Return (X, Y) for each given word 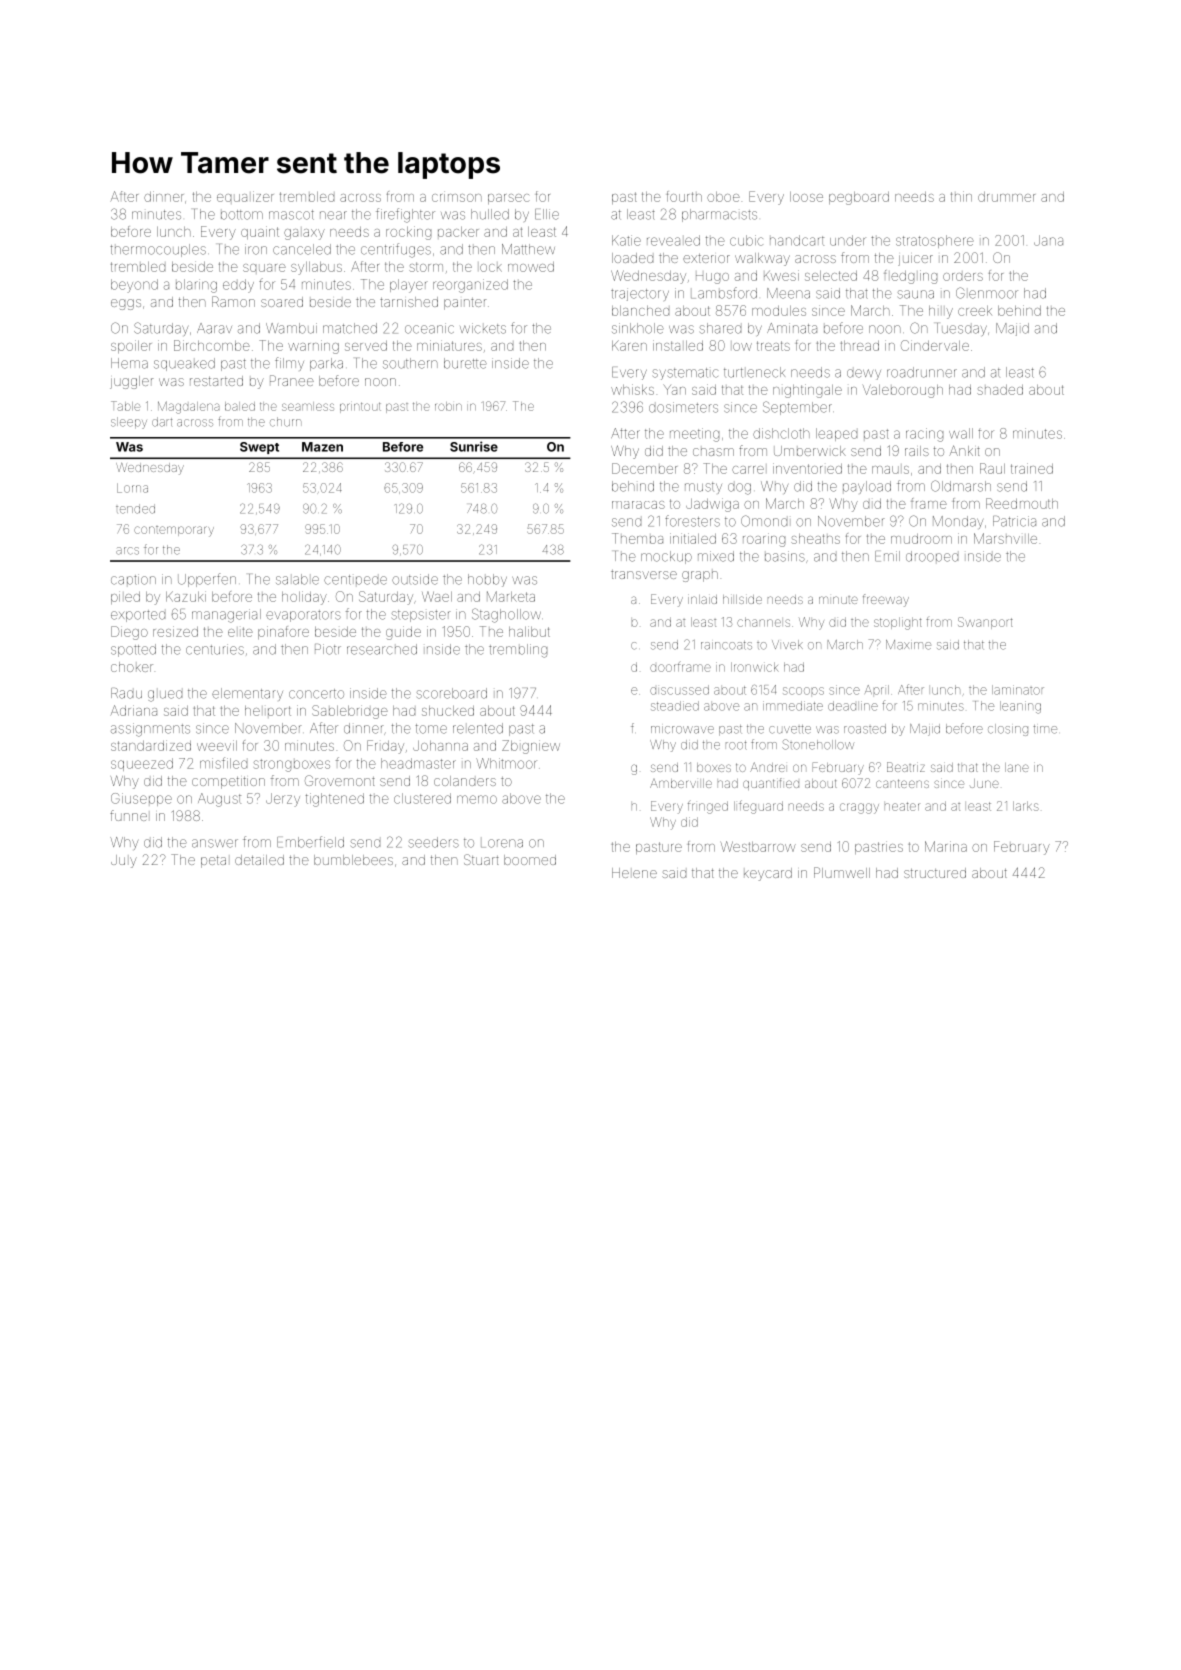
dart (162, 422)
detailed (259, 860)
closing (1008, 730)
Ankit (964, 450)
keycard (768, 874)
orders (963, 277)
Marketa (511, 596)
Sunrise (474, 446)
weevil (217, 745)
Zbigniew (531, 747)
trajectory (640, 294)
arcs (127, 551)
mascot (291, 215)
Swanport (985, 623)
